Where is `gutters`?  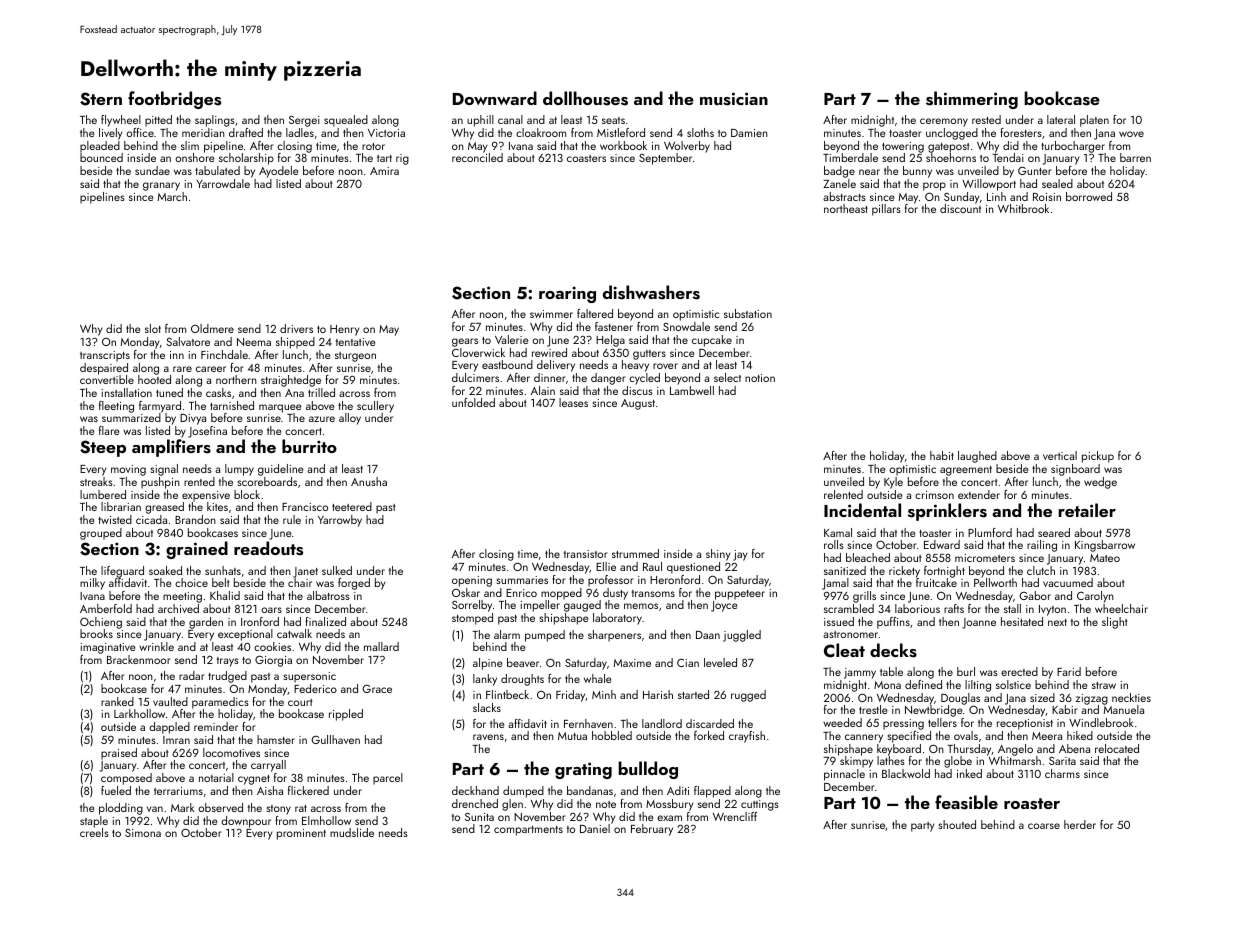
gutters is located at coordinates (649, 355).
